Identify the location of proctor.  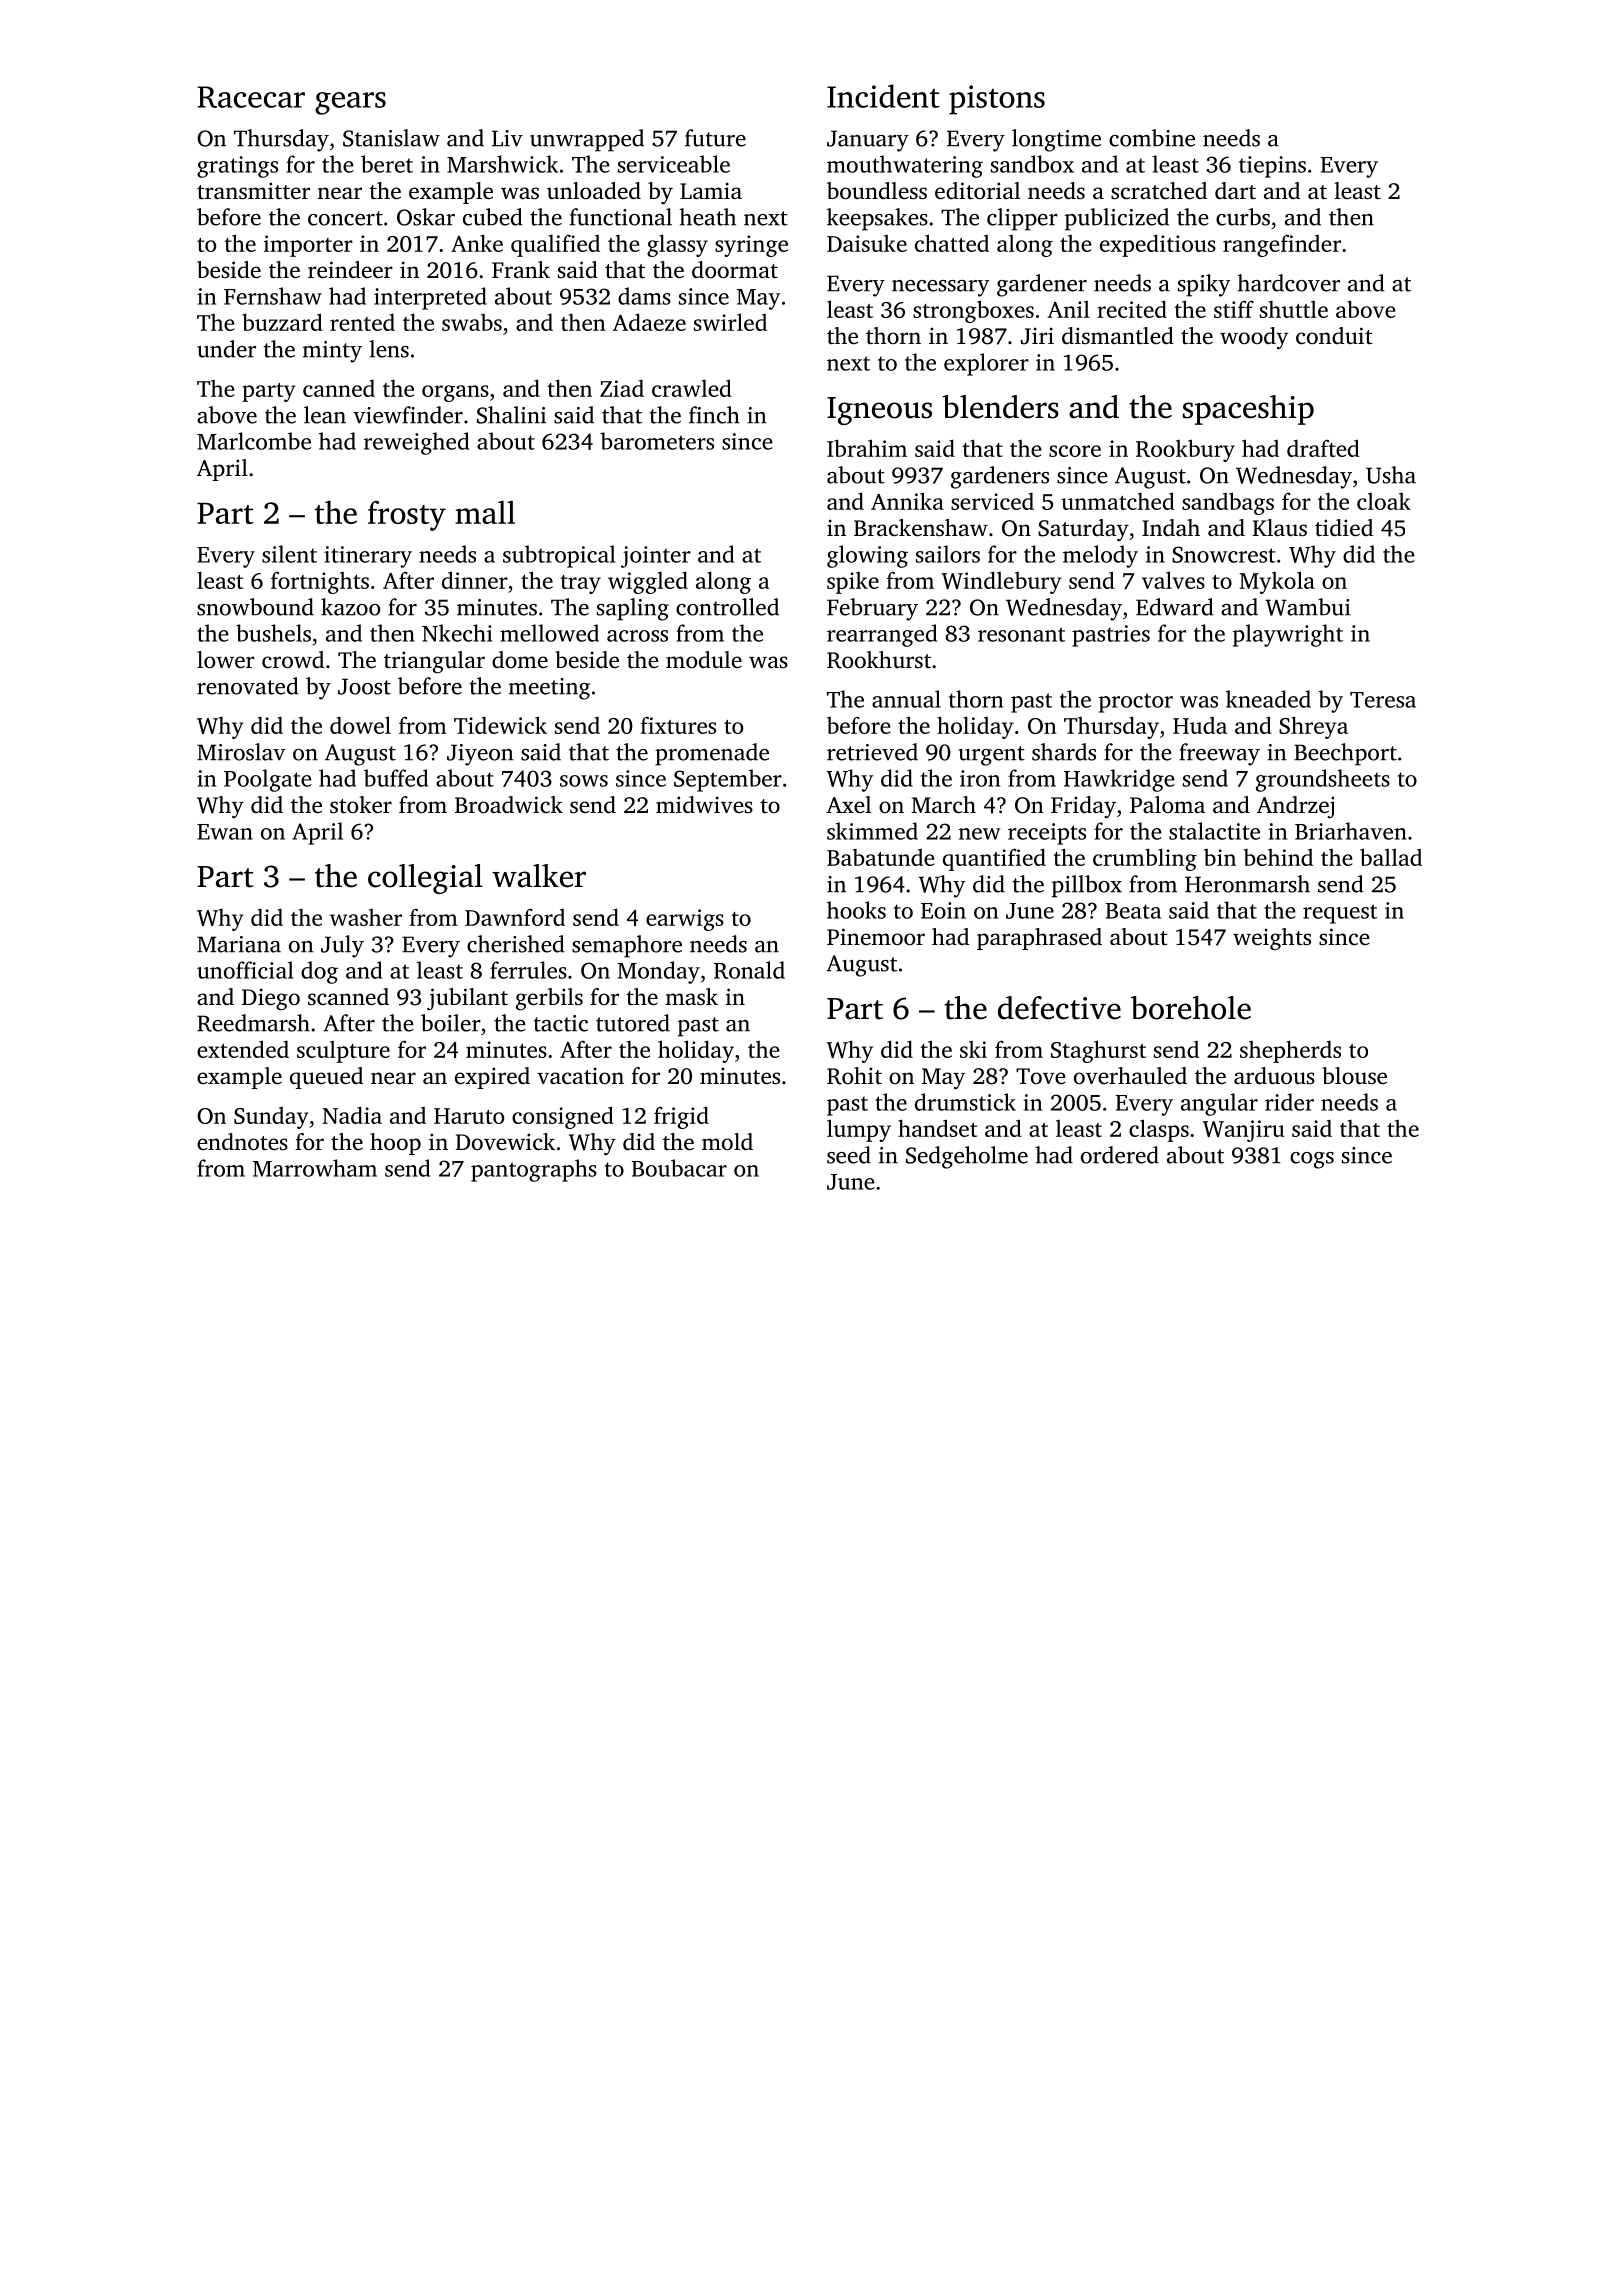
(1136, 703).
